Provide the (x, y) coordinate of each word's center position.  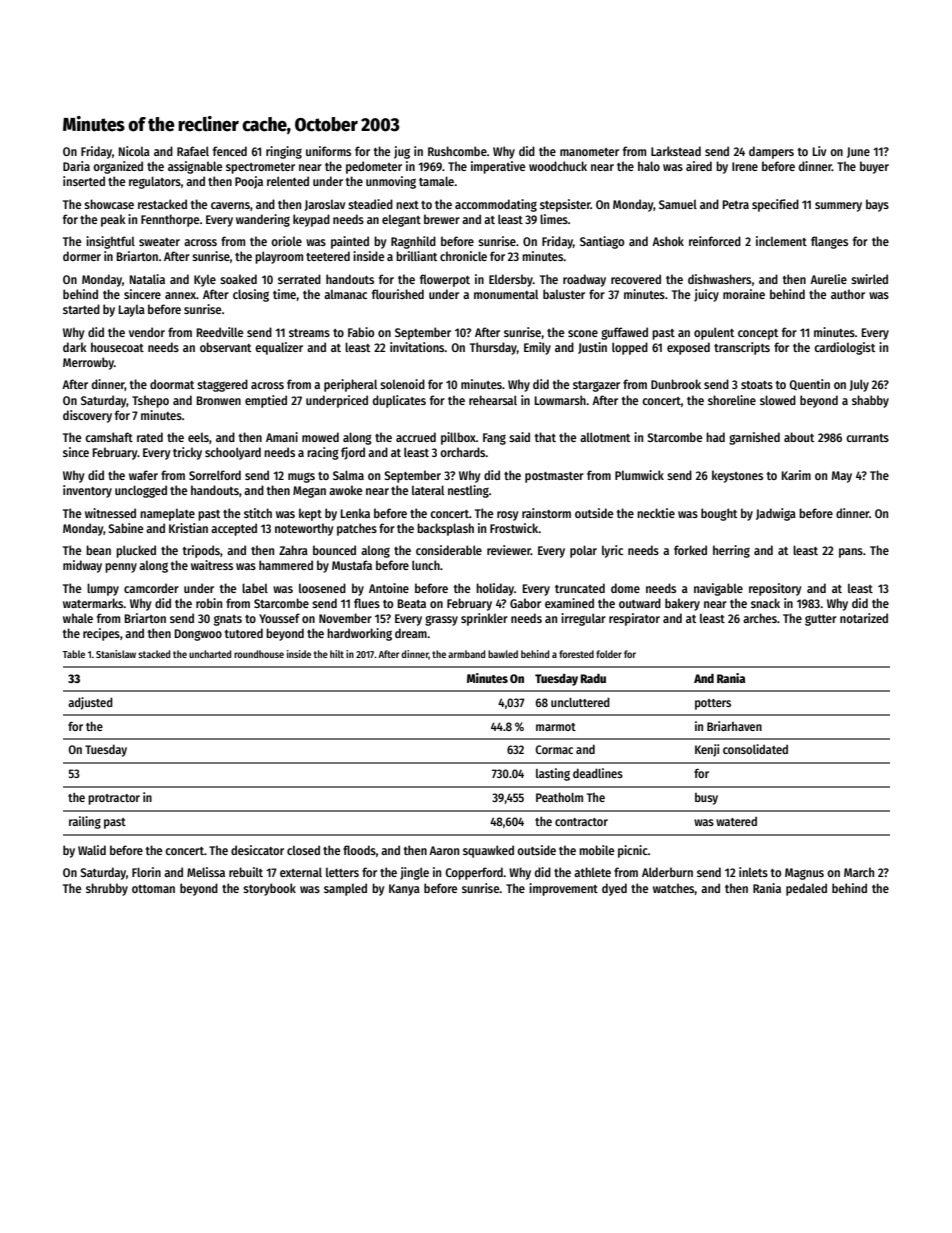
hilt (337, 654)
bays (877, 205)
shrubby (107, 889)
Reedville (220, 332)
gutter (821, 620)
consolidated (755, 749)
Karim (796, 475)
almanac (345, 294)
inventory (87, 491)
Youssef (279, 618)
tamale (436, 181)
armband (466, 654)
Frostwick (514, 528)
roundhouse (259, 654)
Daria (76, 166)
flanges (829, 242)
